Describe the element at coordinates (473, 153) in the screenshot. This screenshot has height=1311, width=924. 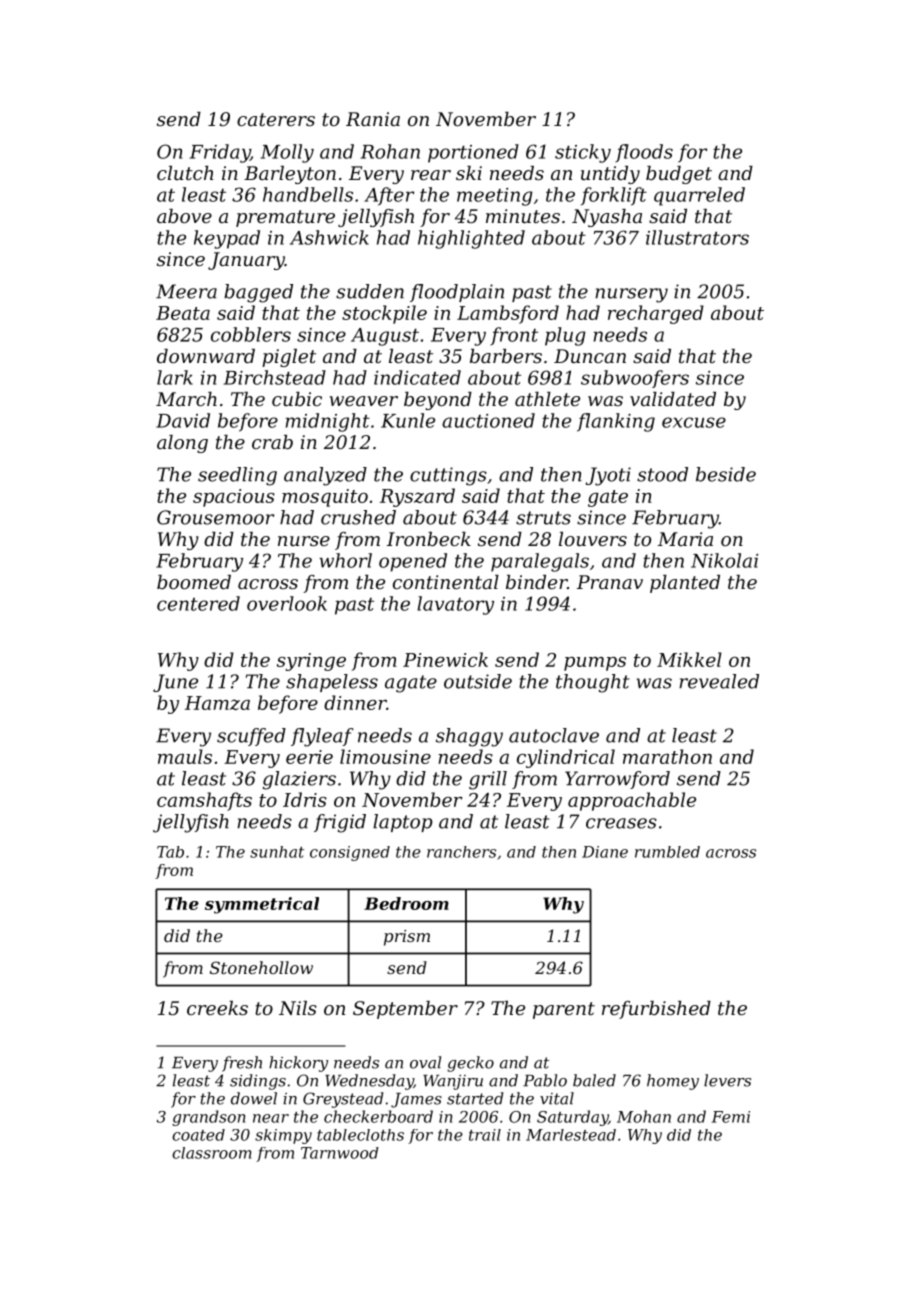
I see `portioned` at that location.
